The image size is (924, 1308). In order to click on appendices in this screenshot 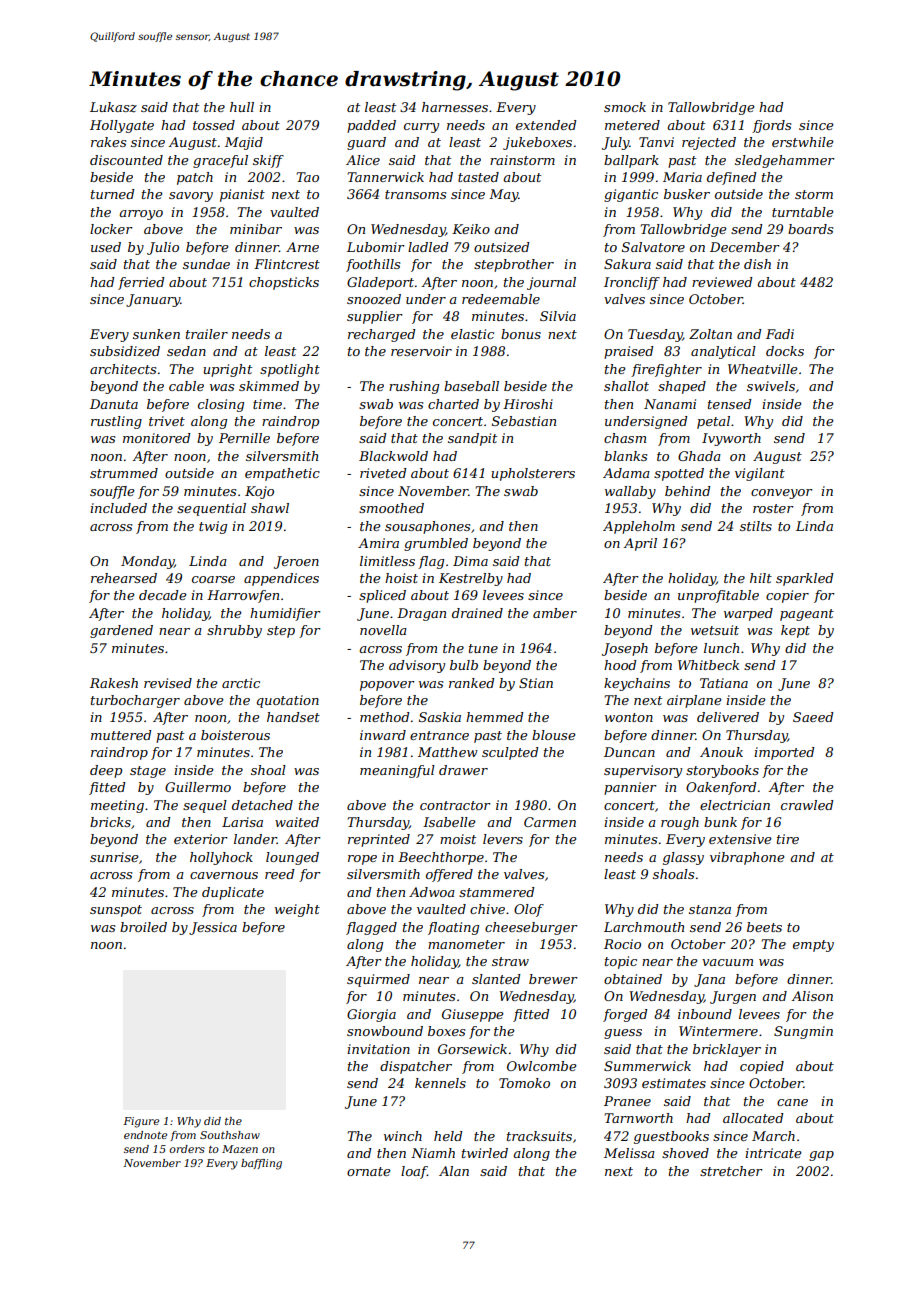, I will do `click(281, 579)`.
